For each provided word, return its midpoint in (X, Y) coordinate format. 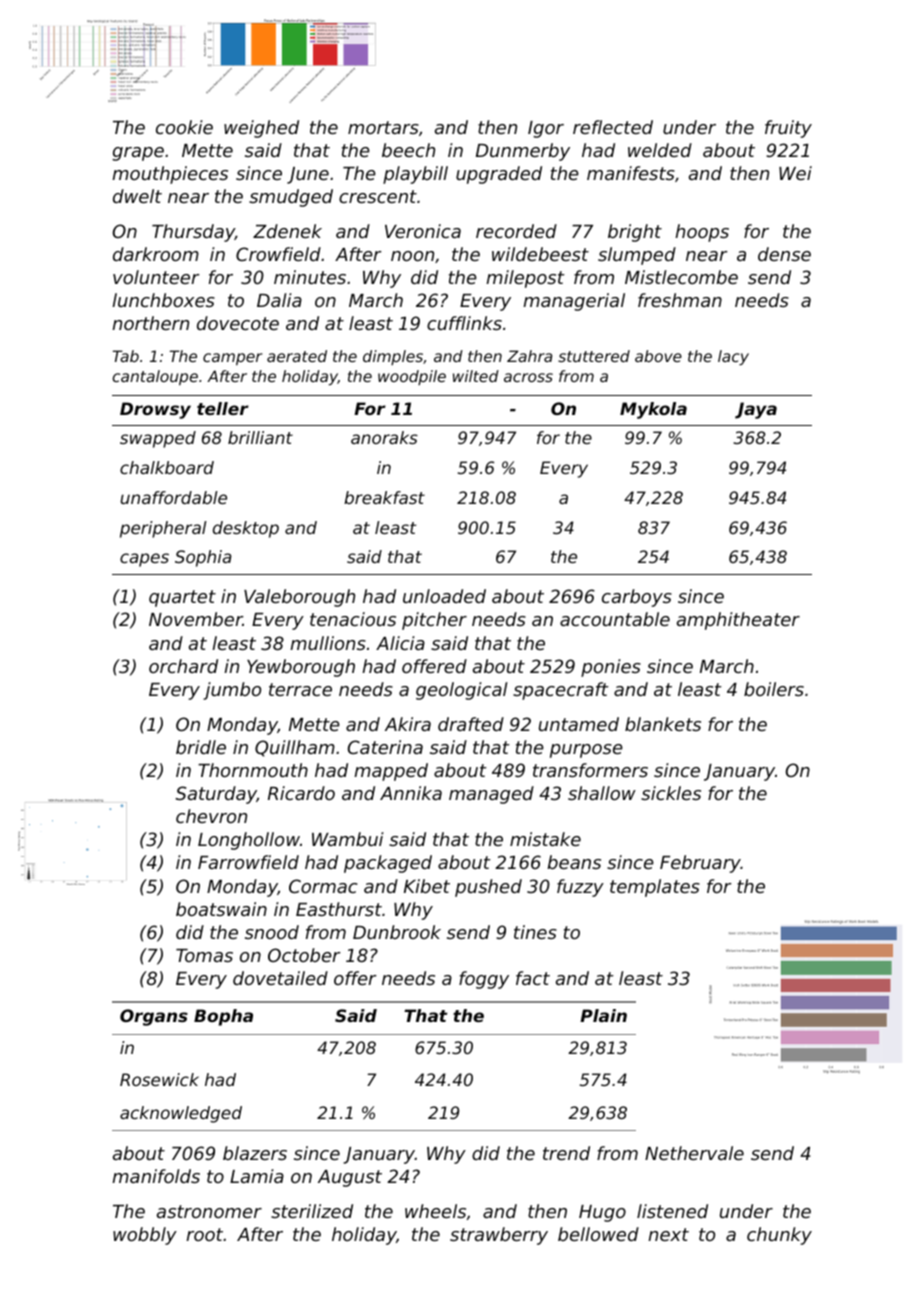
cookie (184, 127)
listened (672, 1211)
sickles (671, 793)
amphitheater (738, 621)
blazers (255, 1153)
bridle (201, 747)
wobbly (145, 1236)
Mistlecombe (681, 277)
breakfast (384, 497)
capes (144, 560)
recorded (516, 231)
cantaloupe (155, 377)
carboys (637, 598)
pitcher (434, 621)
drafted (471, 724)
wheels (435, 1211)
